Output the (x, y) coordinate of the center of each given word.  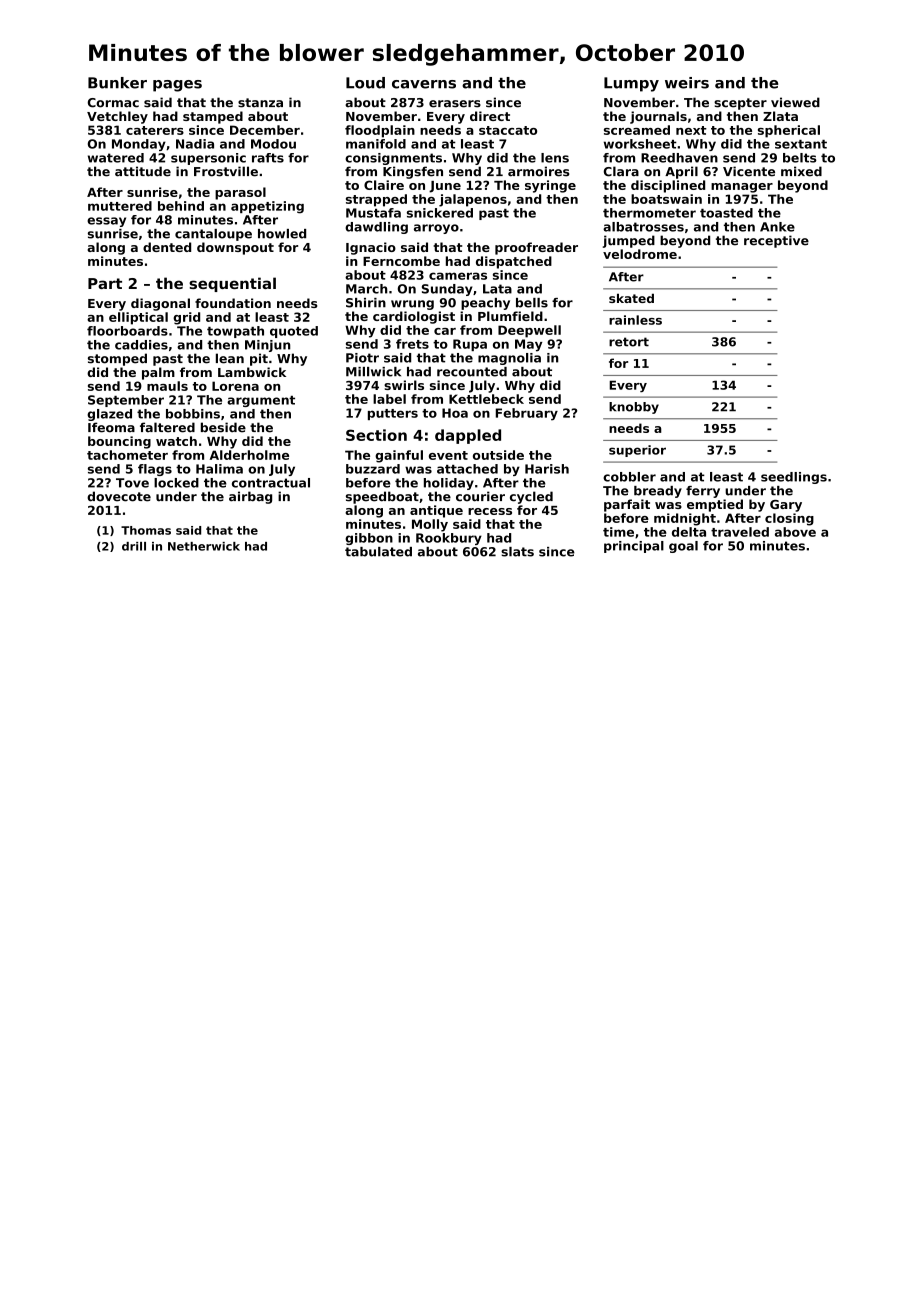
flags (155, 470)
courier (480, 496)
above (795, 532)
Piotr (362, 358)
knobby (634, 408)
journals (658, 117)
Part (105, 283)
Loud (365, 83)
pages (177, 86)
